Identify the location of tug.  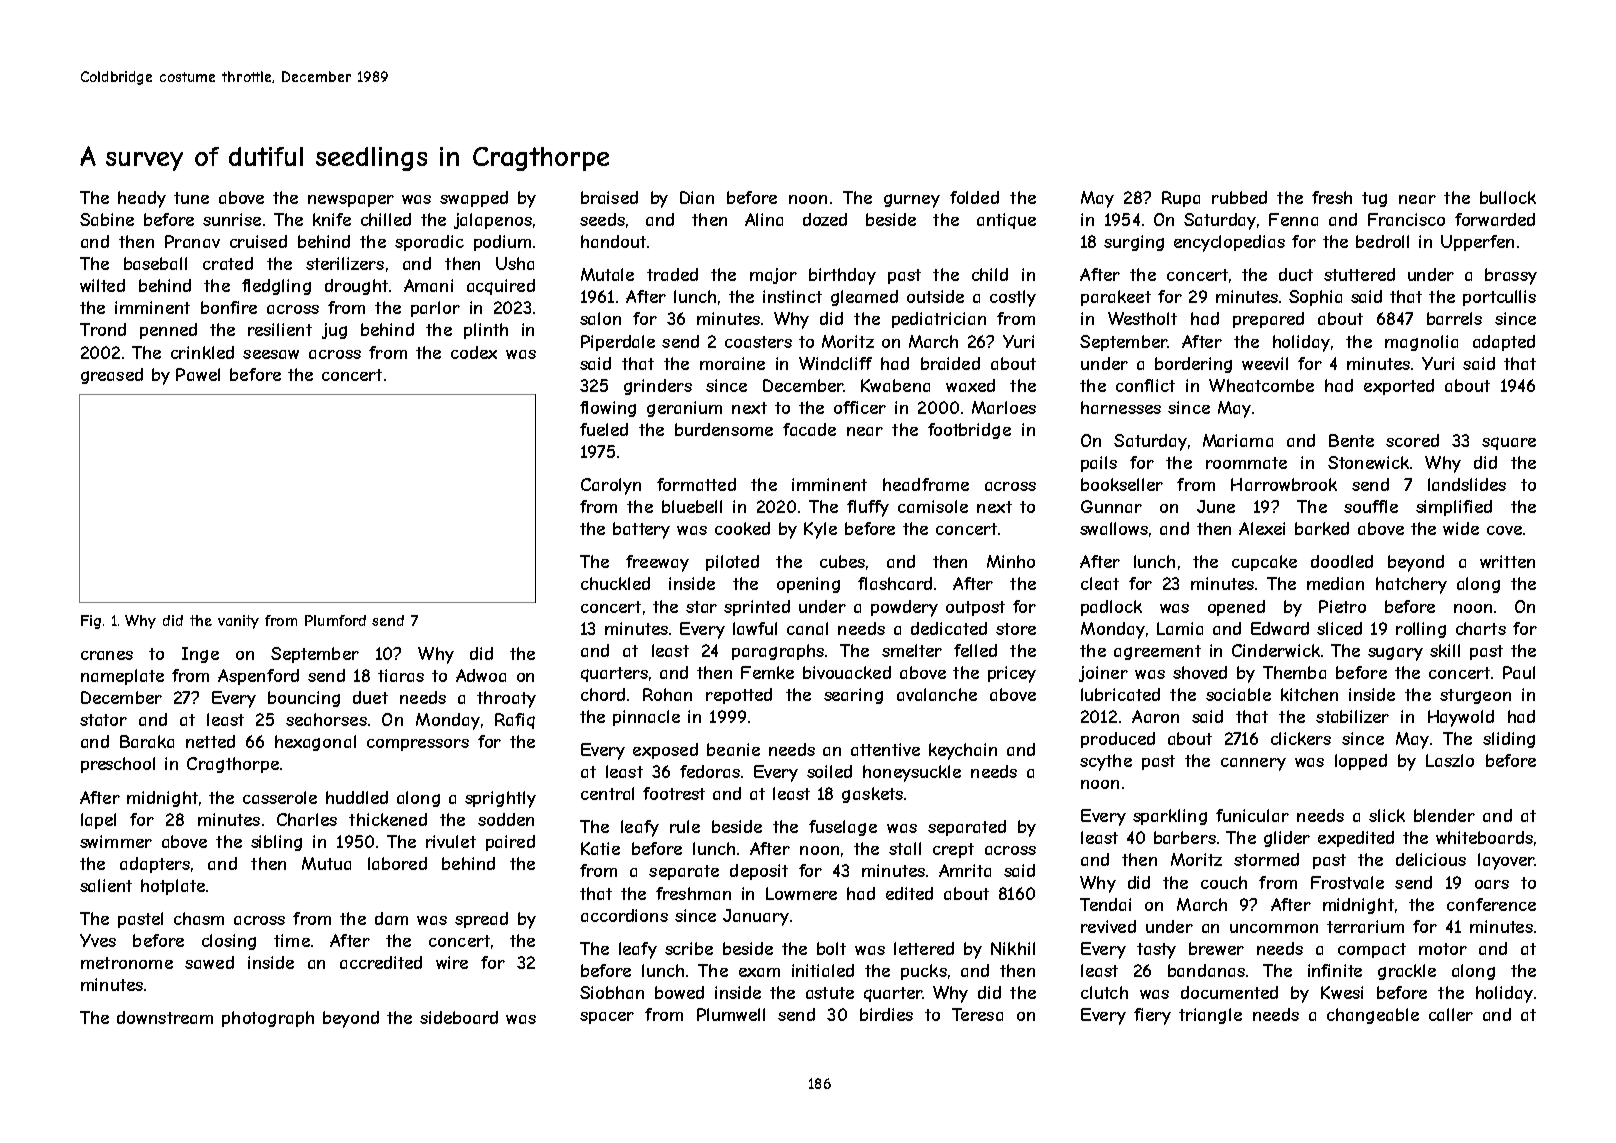
(1374, 199).
